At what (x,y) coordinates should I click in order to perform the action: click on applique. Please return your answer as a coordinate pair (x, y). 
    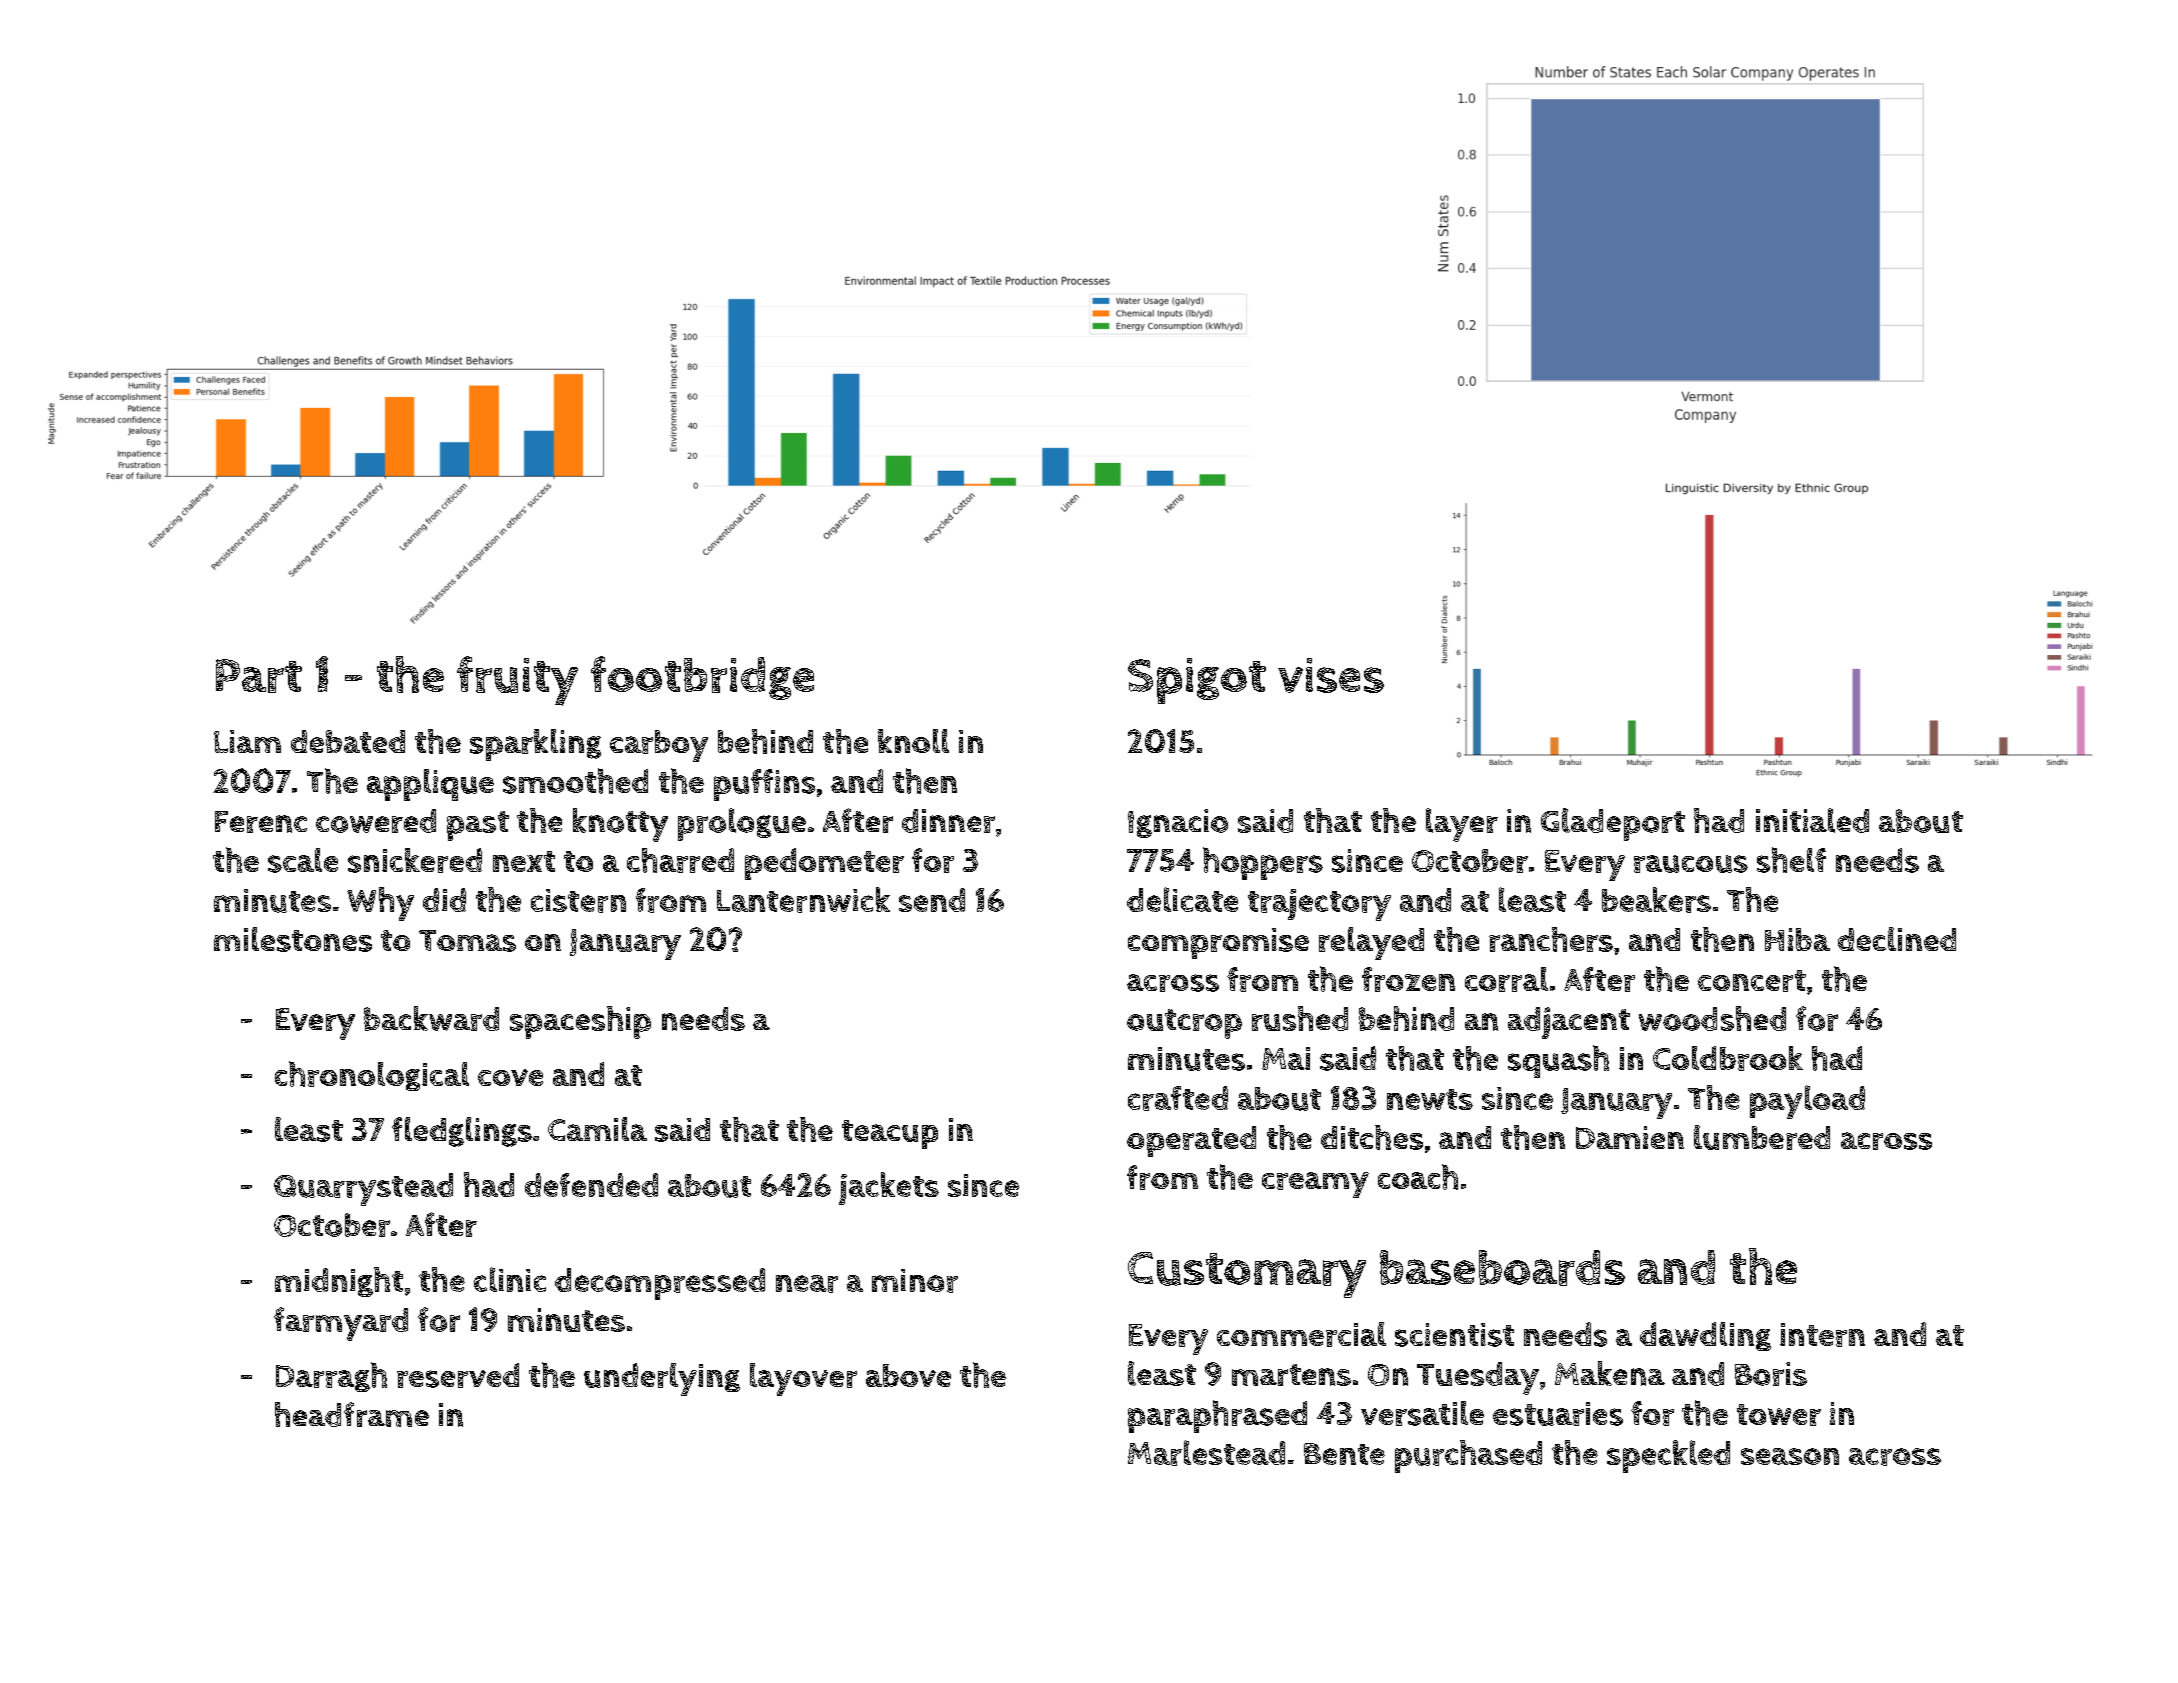
    Looking at the image, I should click on (430, 785).
